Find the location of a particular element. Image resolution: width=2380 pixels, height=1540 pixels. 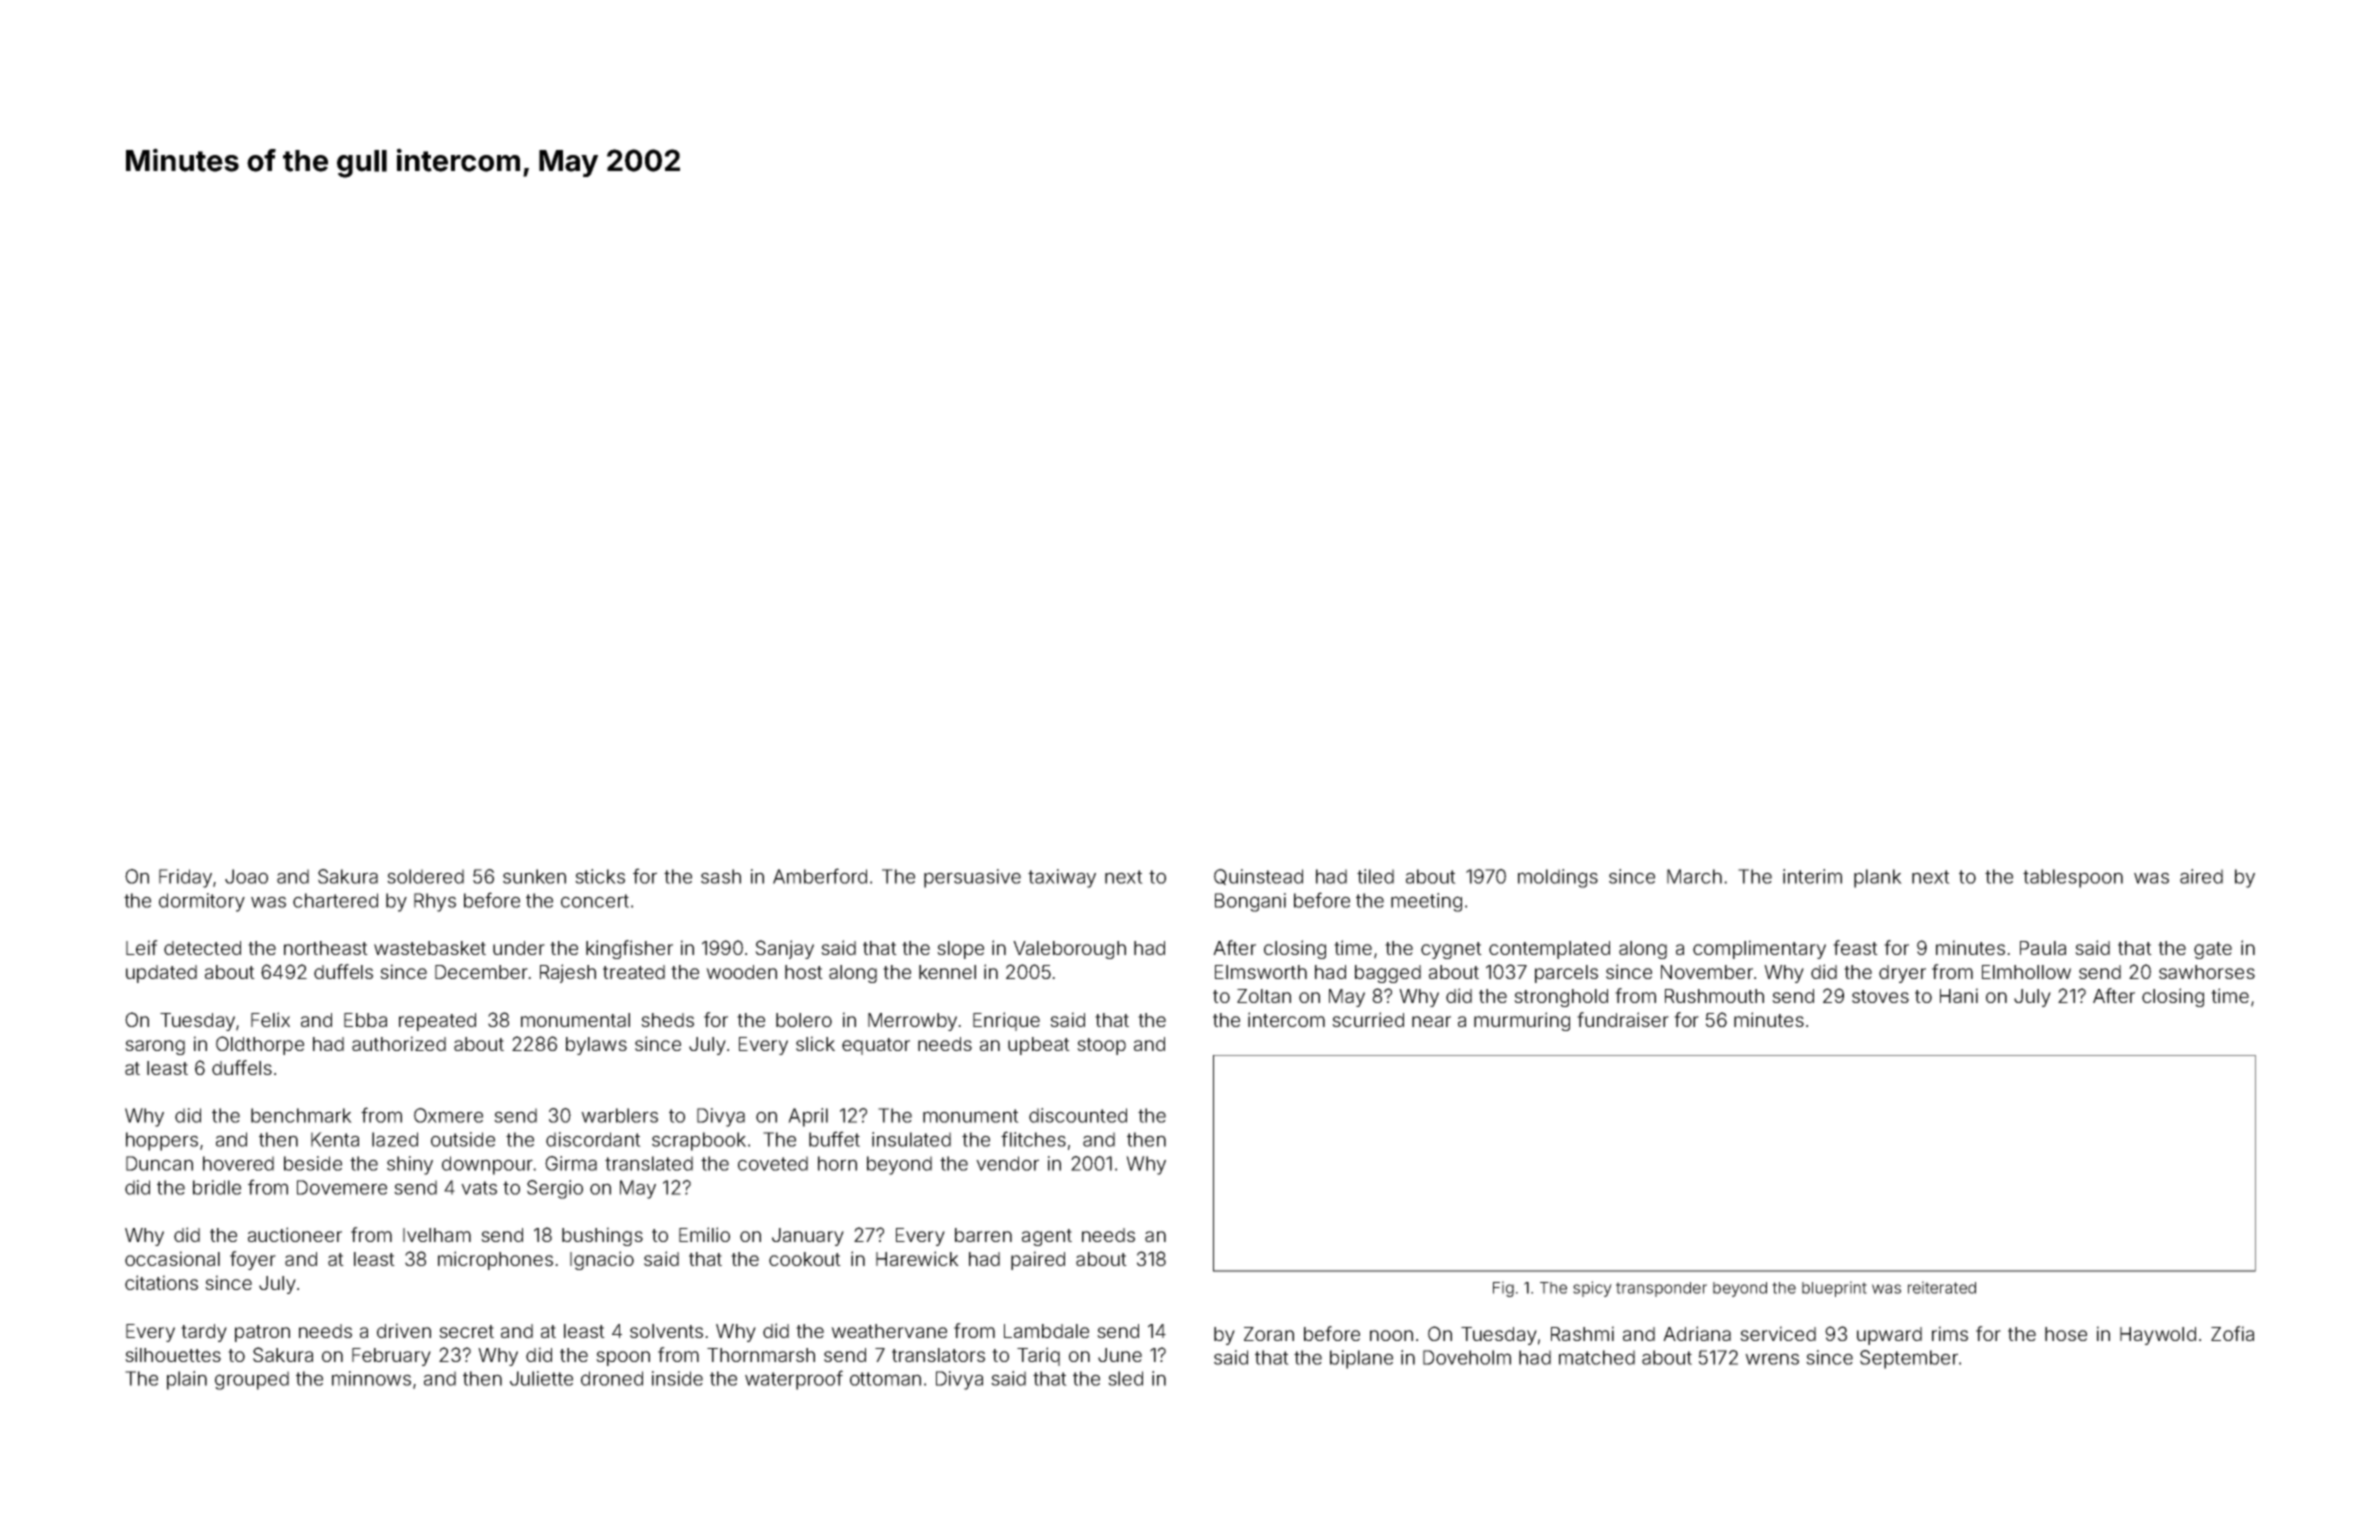

reiterated is located at coordinates (1942, 1287).
